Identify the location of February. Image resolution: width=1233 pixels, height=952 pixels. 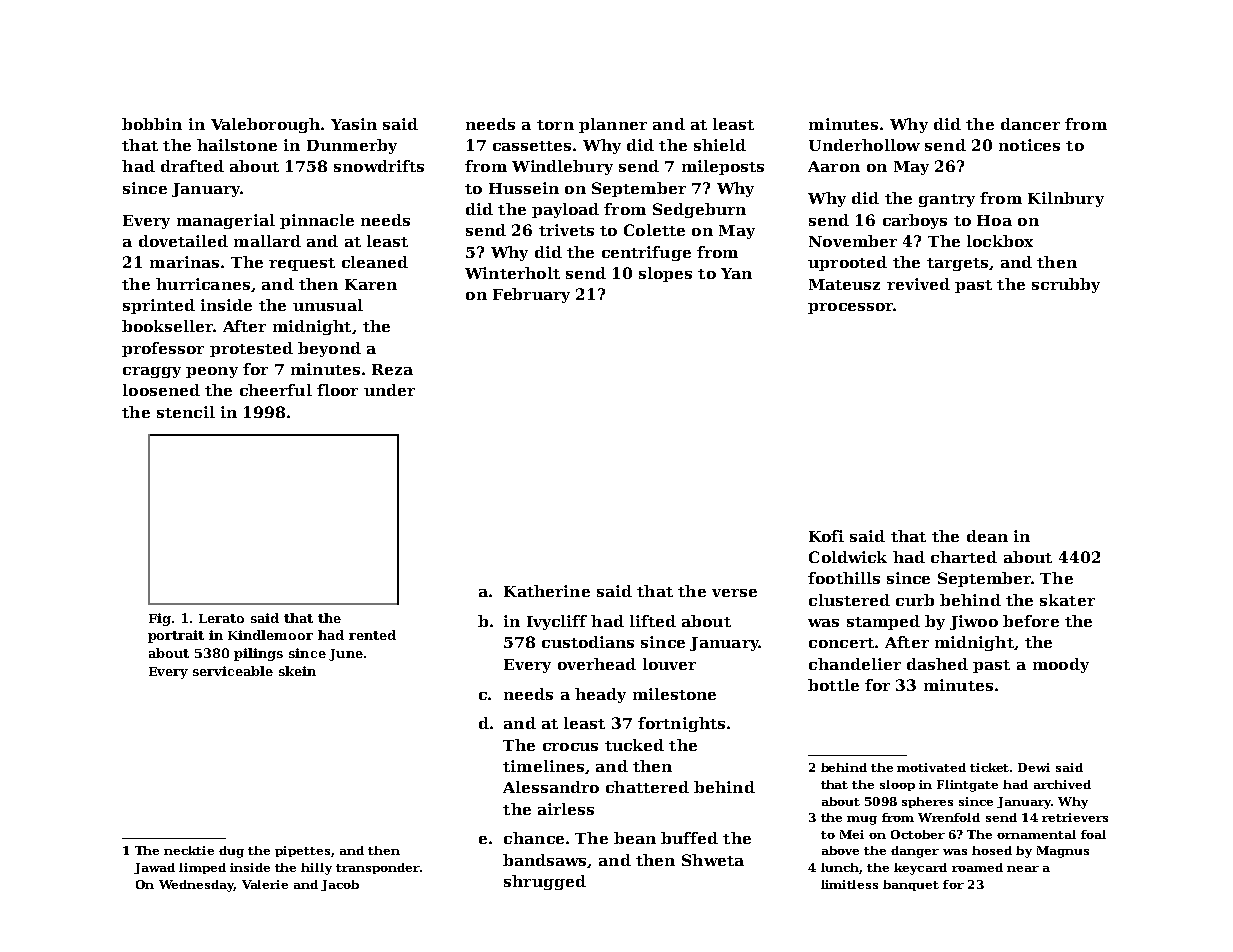
(531, 295).
